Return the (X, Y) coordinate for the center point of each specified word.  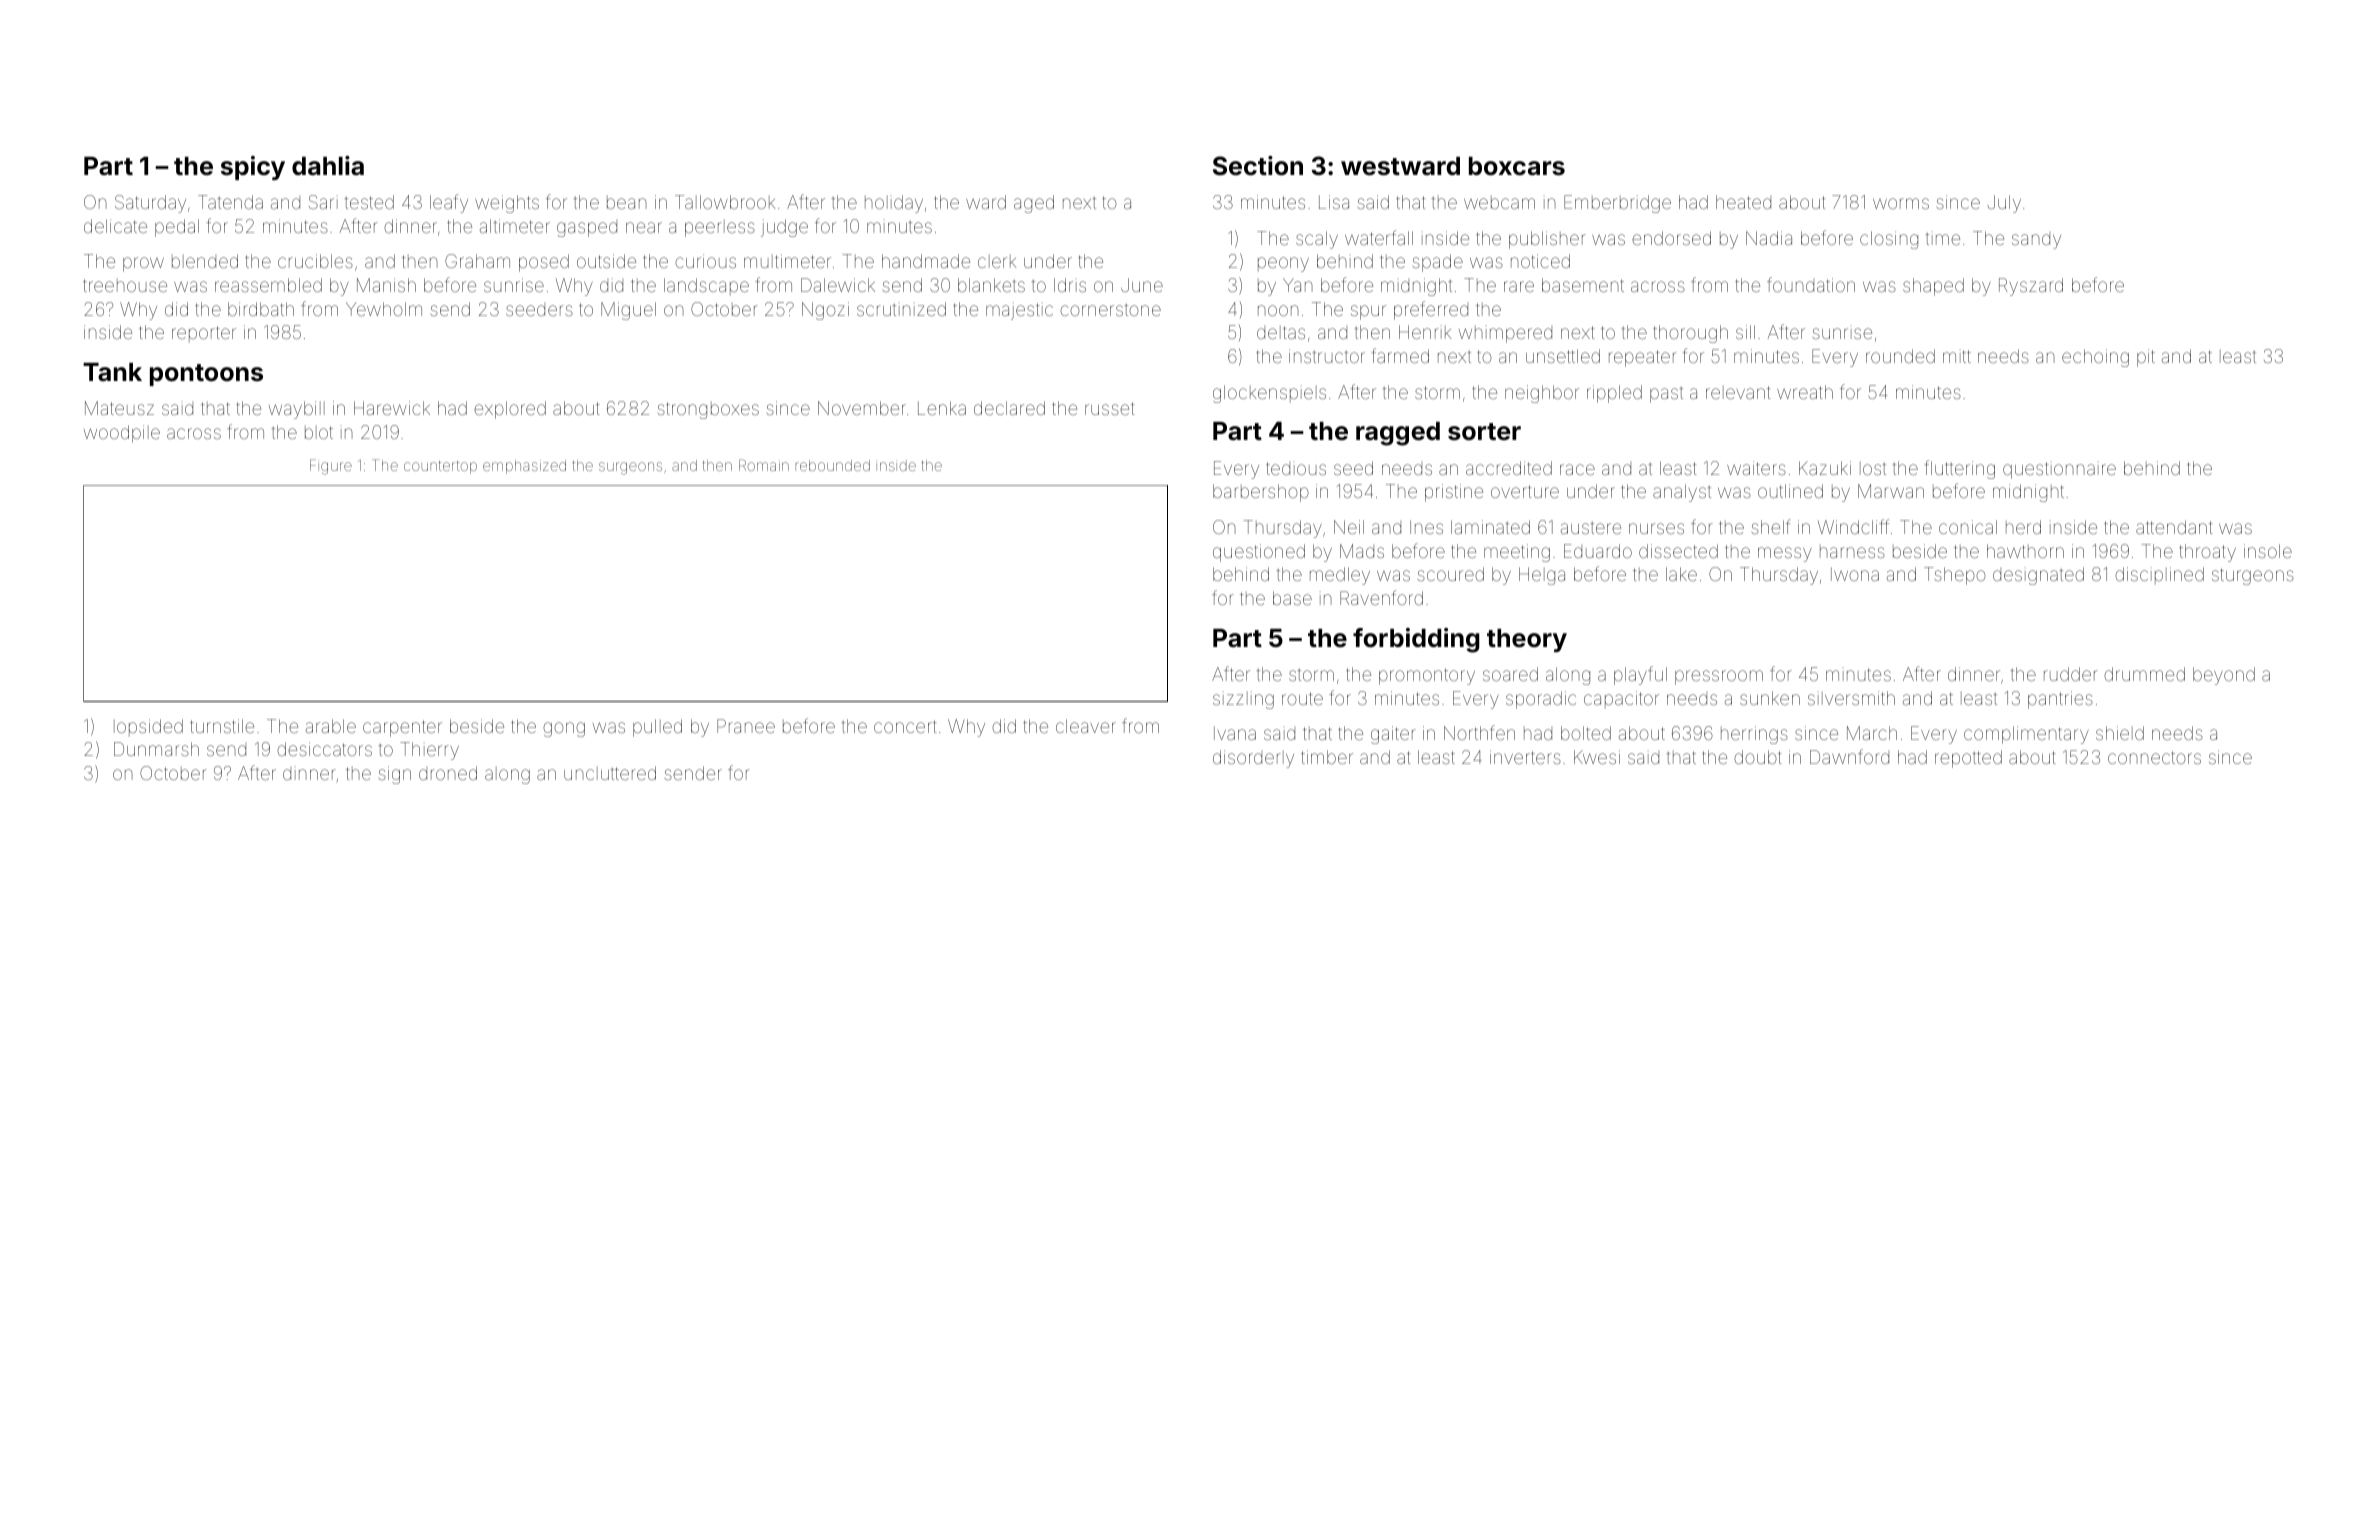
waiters (1756, 468)
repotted (1968, 759)
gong (564, 729)
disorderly (1253, 759)
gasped (587, 229)
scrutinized (901, 309)
